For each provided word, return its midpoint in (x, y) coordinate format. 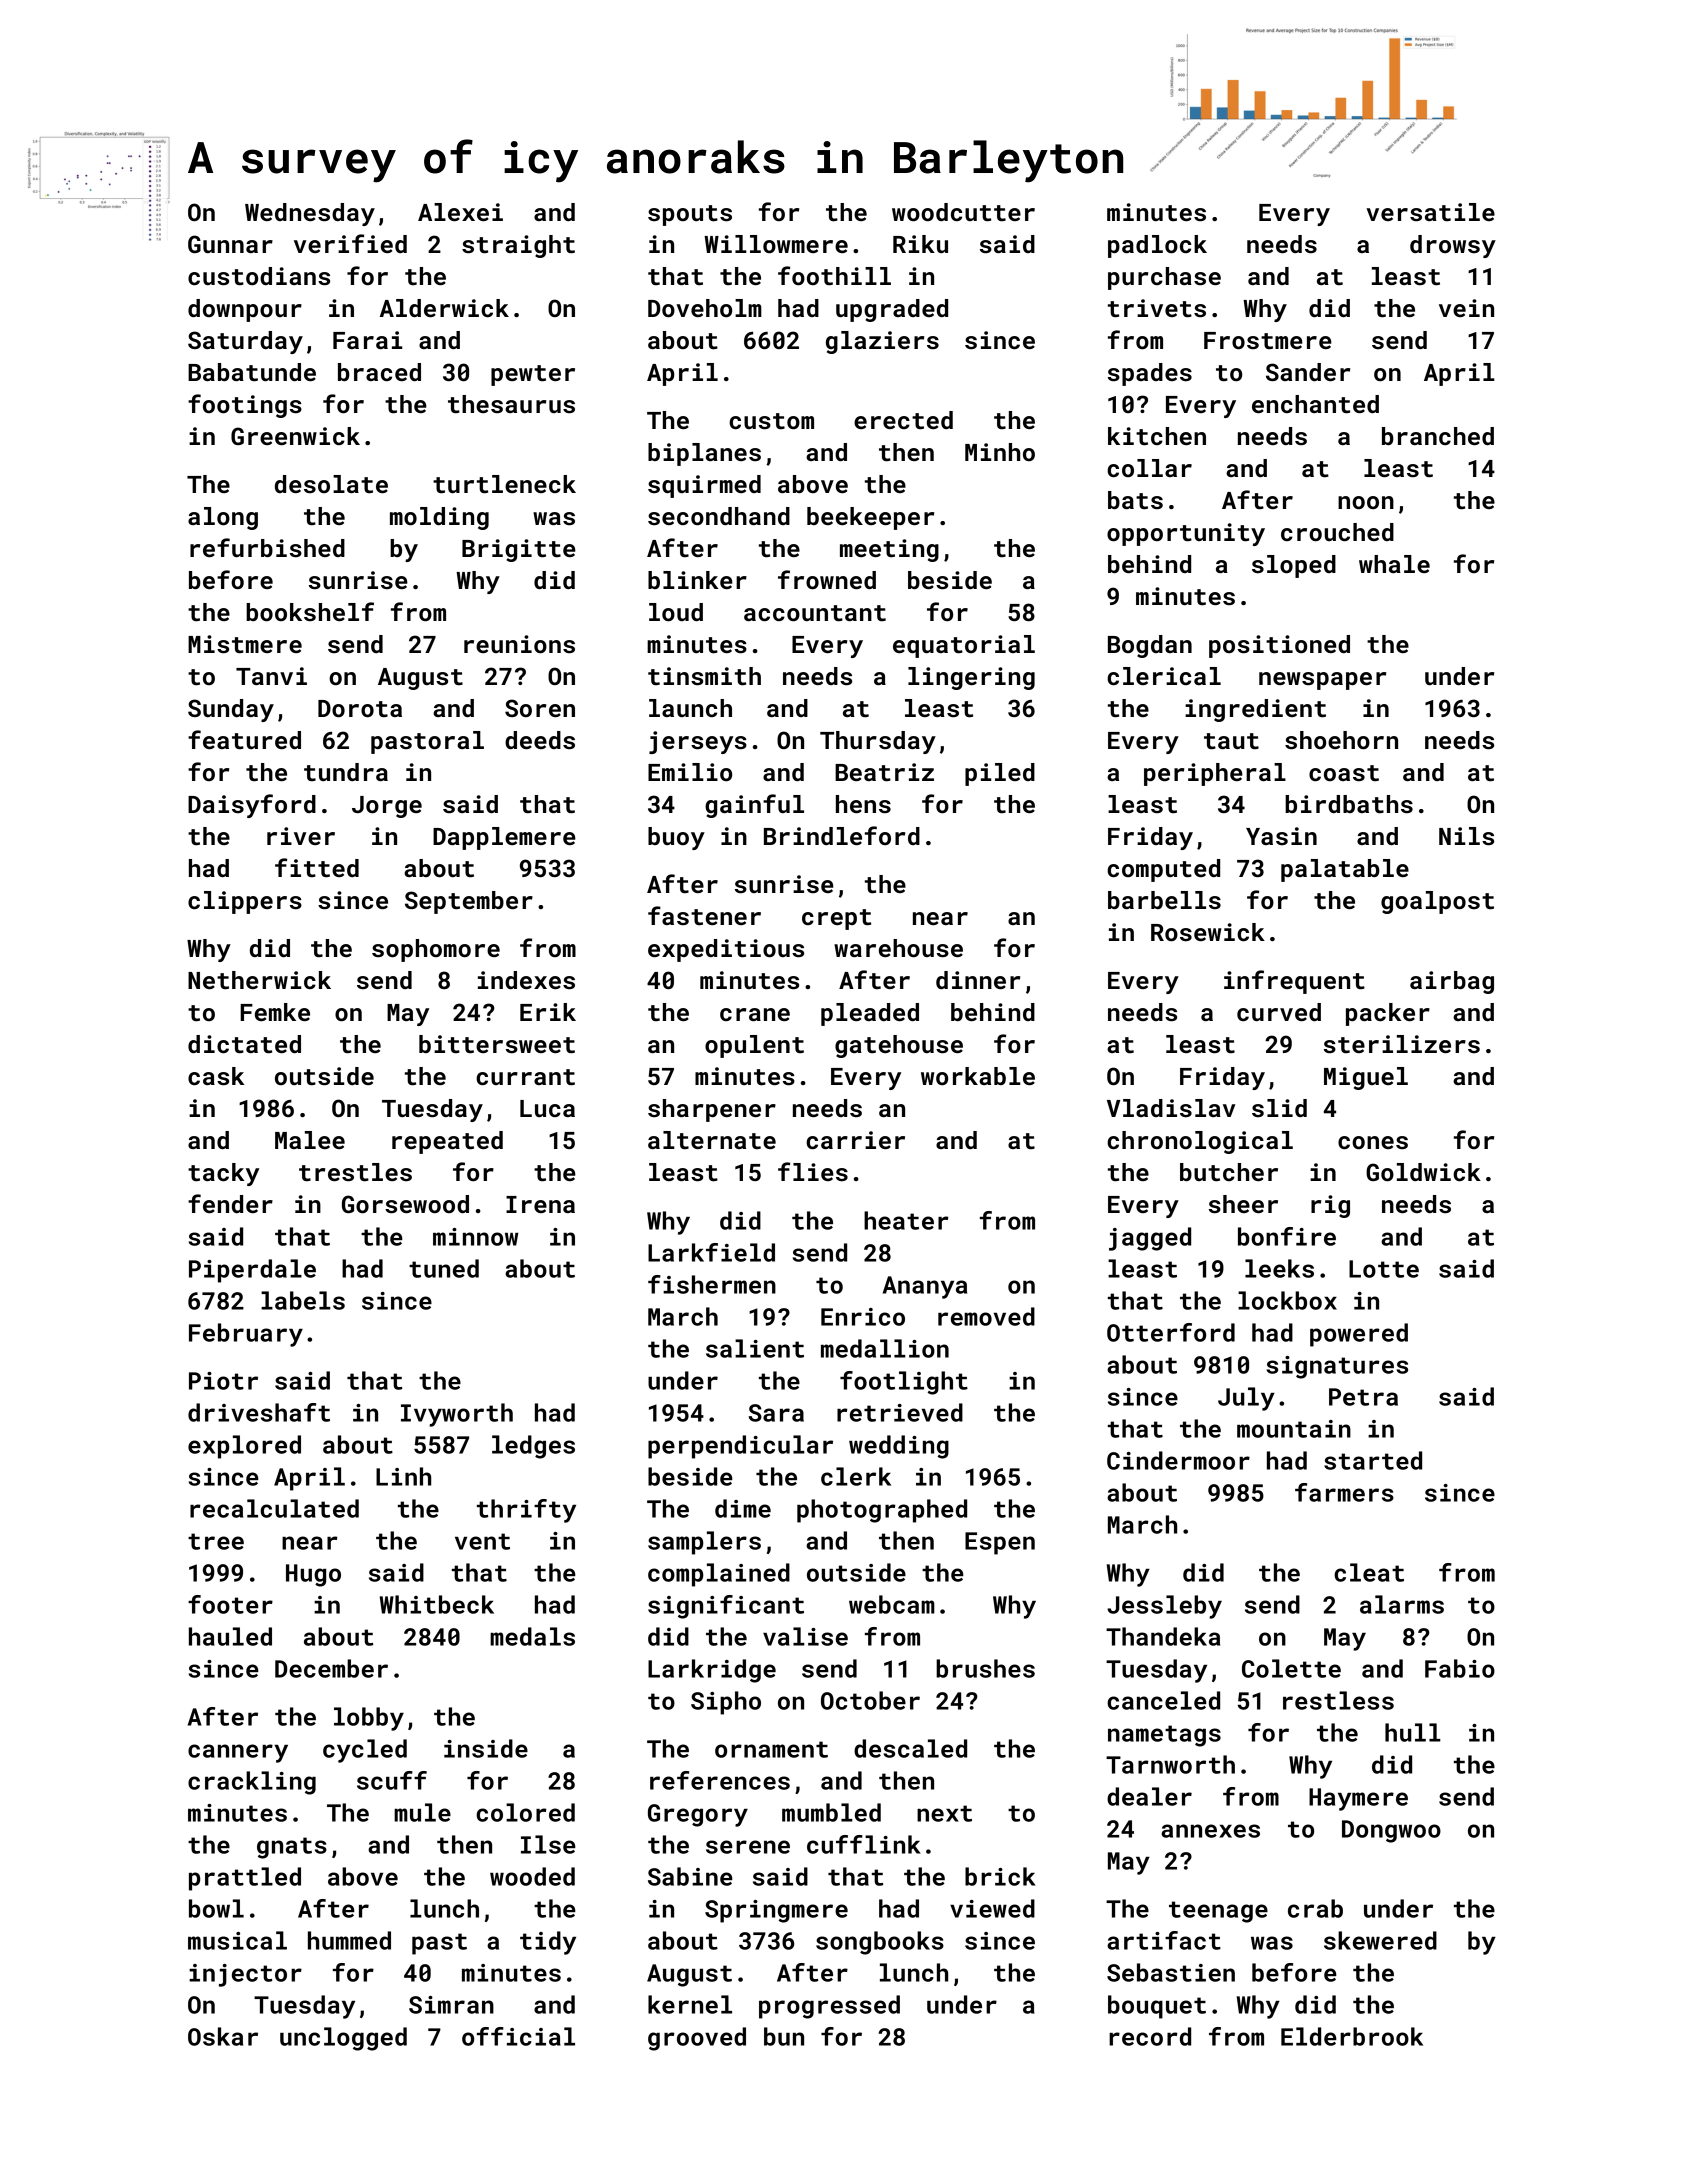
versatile (1430, 212)
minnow (476, 1237)
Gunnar (230, 244)
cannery (238, 1753)
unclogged (343, 2039)
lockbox (1287, 1300)
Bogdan (1150, 646)
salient (755, 1348)
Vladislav (1171, 1108)
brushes (985, 1668)
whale (1394, 564)
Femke (275, 1012)
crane (755, 1014)
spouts (690, 215)
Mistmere (245, 644)
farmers (1344, 1492)
